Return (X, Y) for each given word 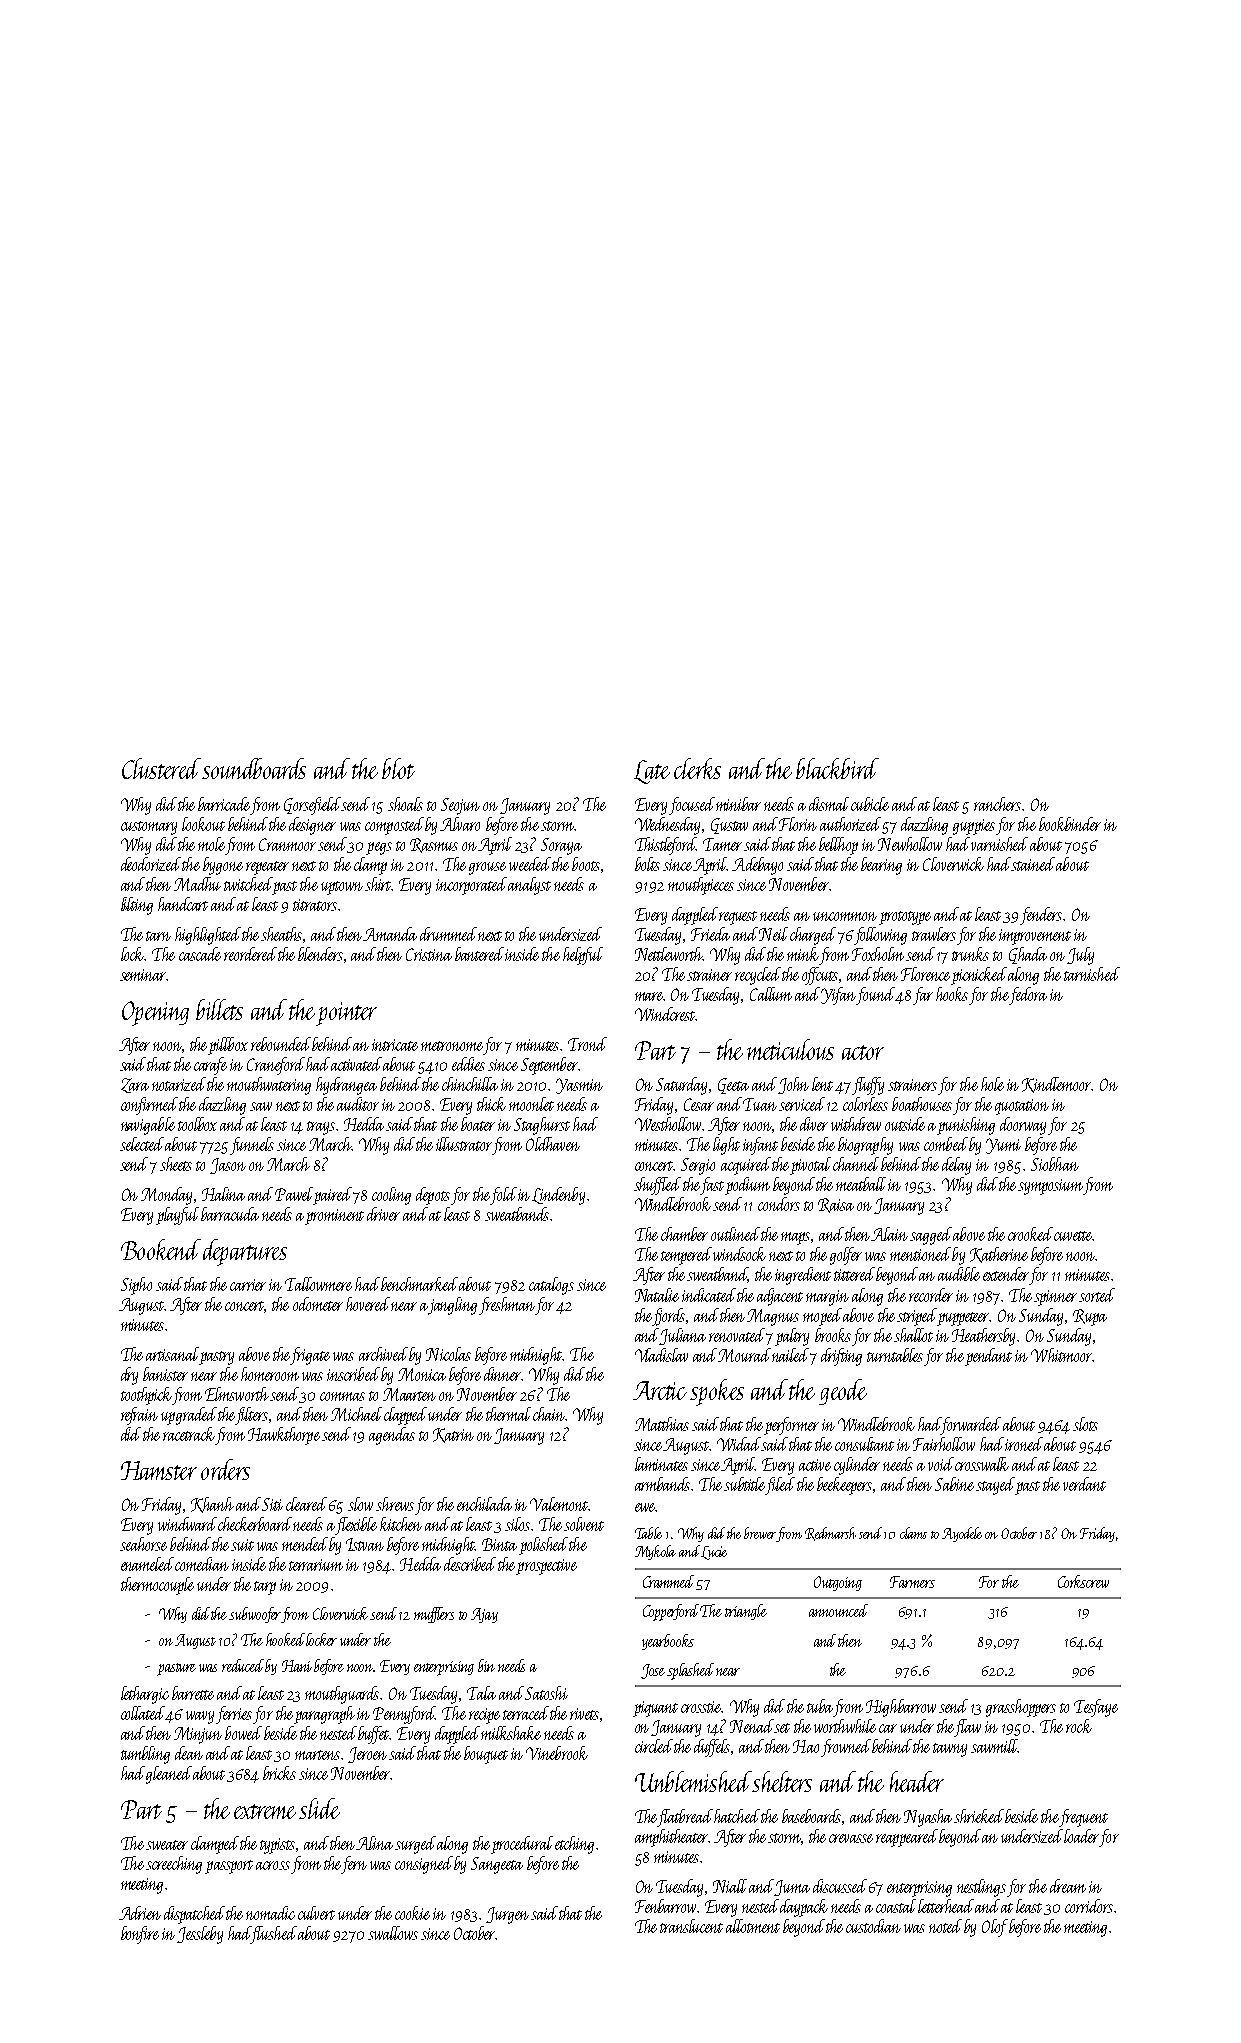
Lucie (714, 1553)
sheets (176, 1164)
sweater (167, 1845)
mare (649, 996)
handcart (183, 904)
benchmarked (419, 1284)
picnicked (979, 976)
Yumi (1003, 1146)
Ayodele (962, 1534)
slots (1085, 1424)
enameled (147, 1564)
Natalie (657, 1295)
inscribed (353, 1374)
